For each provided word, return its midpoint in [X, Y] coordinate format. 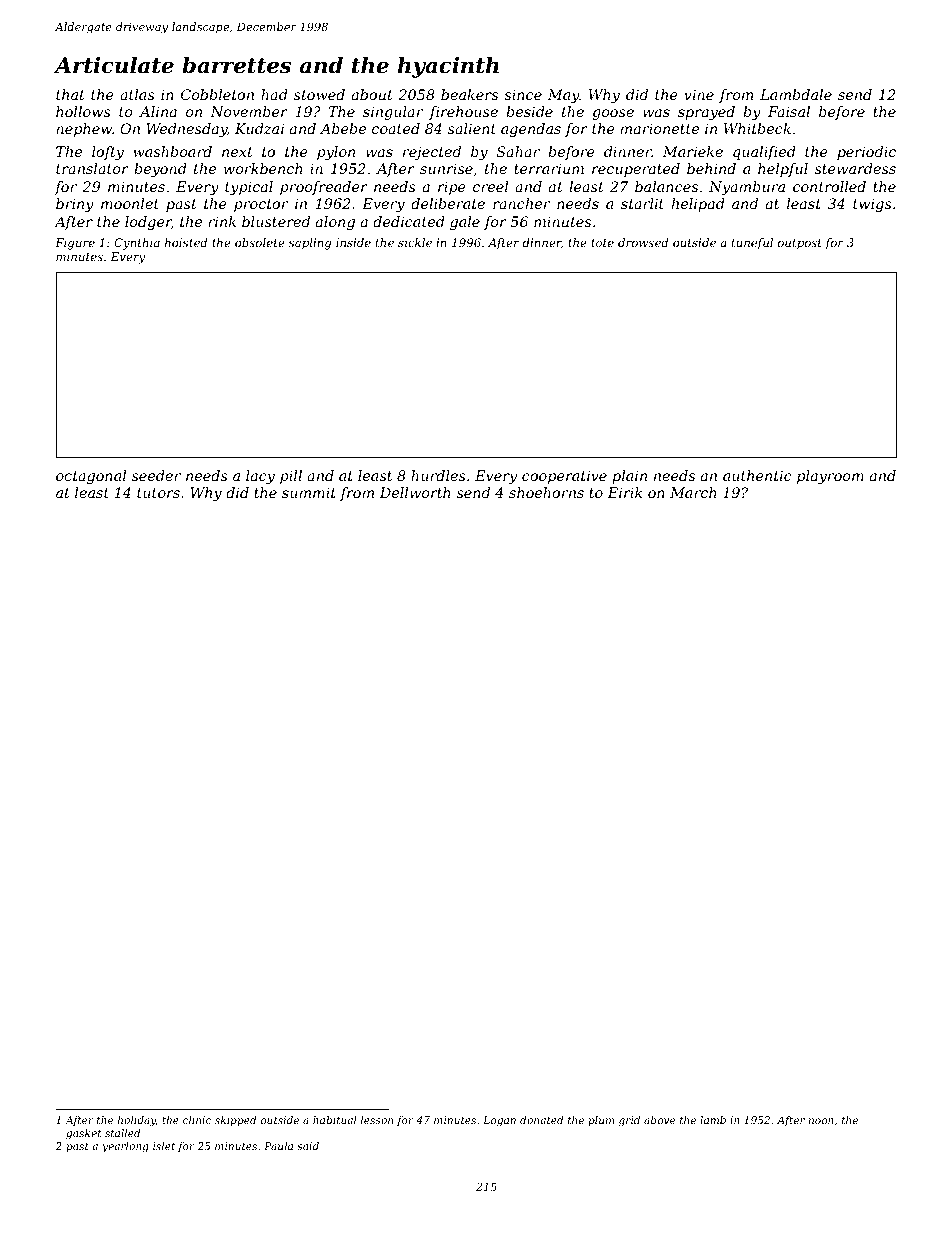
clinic [197, 1120]
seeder [156, 475]
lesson [377, 1120]
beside [529, 111]
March [693, 492]
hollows [83, 111]
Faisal [789, 111]
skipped [236, 1121]
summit [309, 492]
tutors [158, 493]
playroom [830, 477]
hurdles [438, 475]
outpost [800, 244]
